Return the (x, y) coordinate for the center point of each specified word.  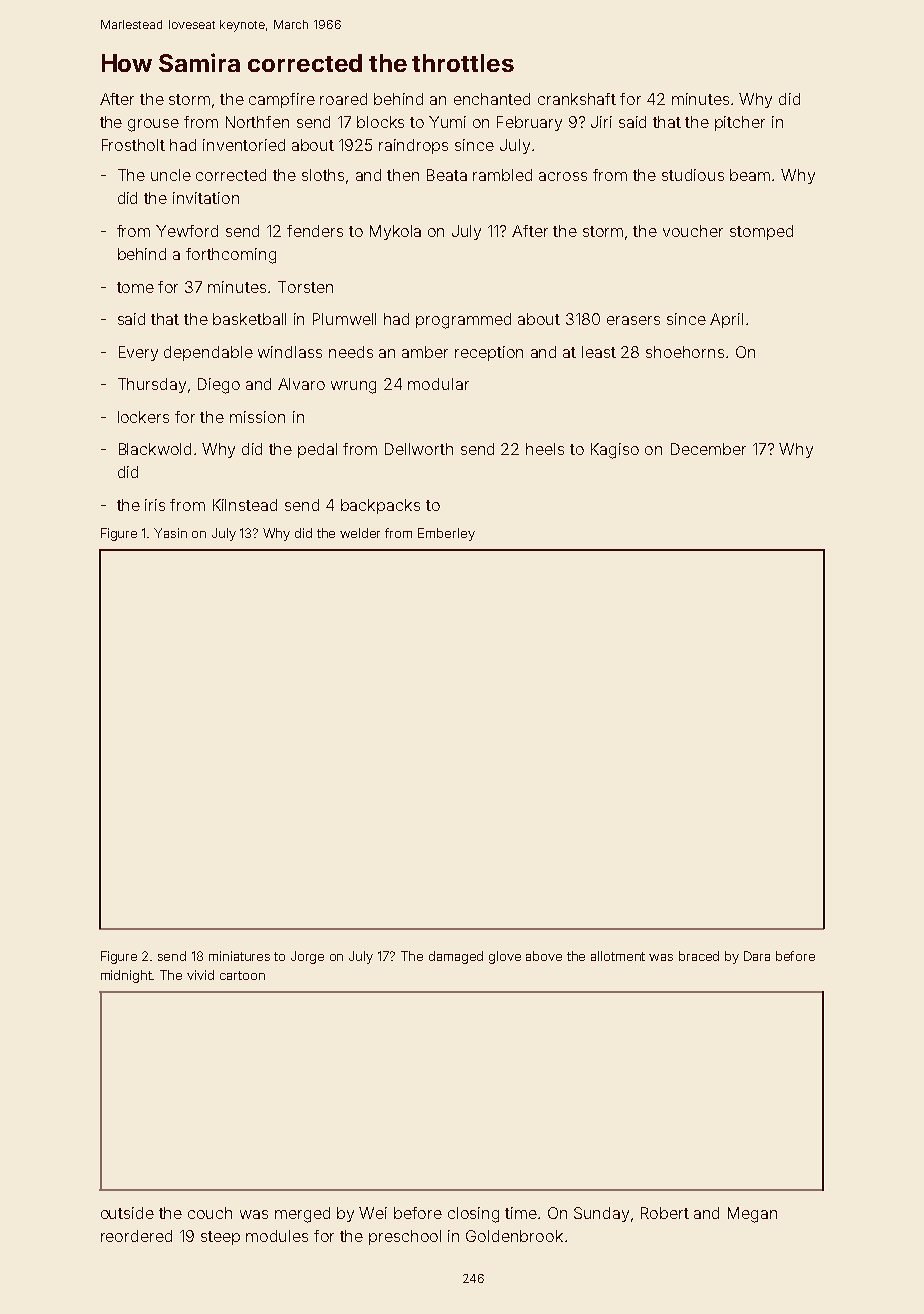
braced (699, 956)
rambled (502, 175)
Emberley (446, 534)
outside (127, 1213)
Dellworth (419, 449)
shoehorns (685, 352)
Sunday (601, 1214)
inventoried (244, 145)
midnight (127, 976)
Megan (752, 1215)
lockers (143, 417)
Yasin (170, 533)
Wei (373, 1213)
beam (750, 175)
